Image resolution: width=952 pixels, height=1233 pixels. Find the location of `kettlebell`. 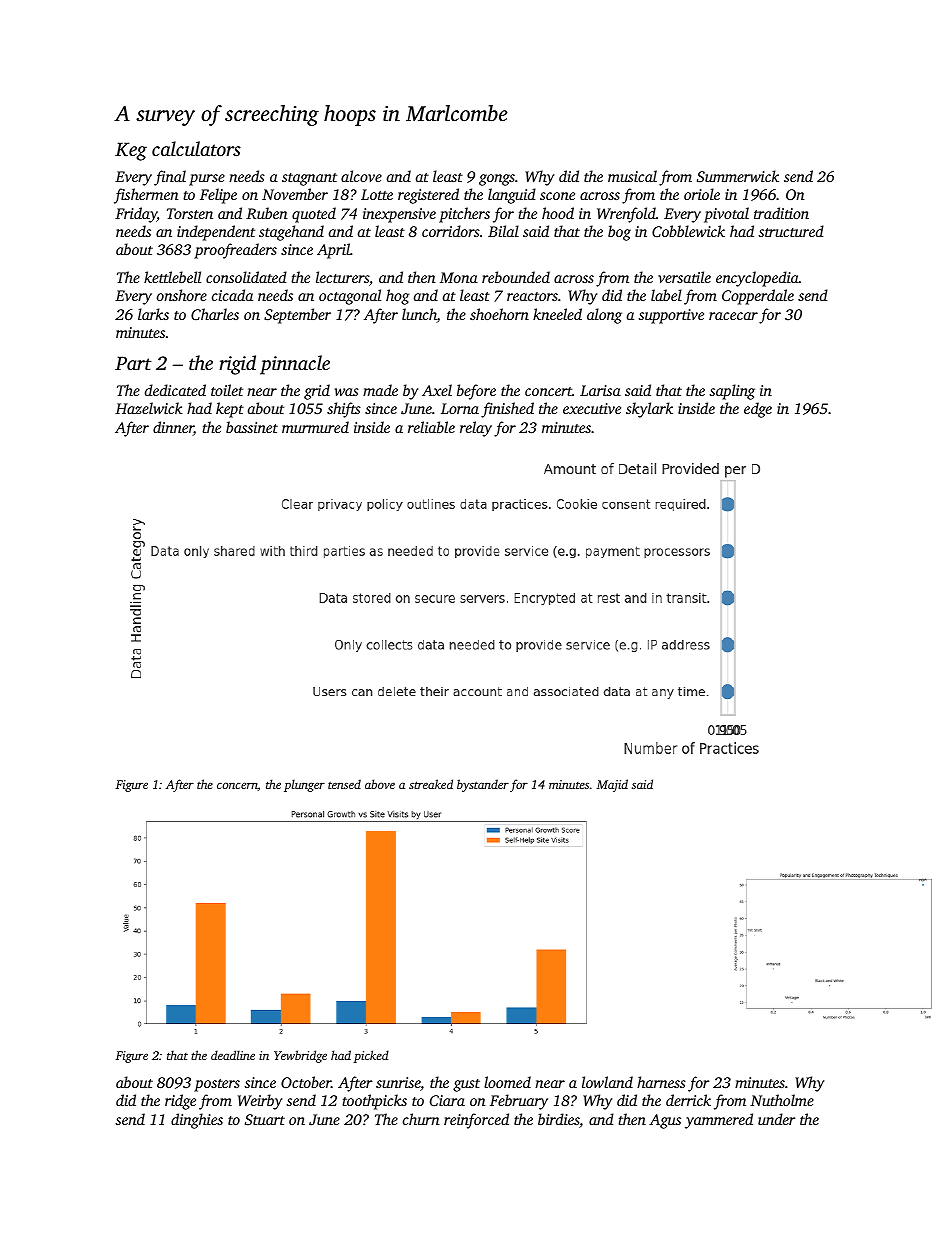

kettlebell is located at coordinates (172, 277).
